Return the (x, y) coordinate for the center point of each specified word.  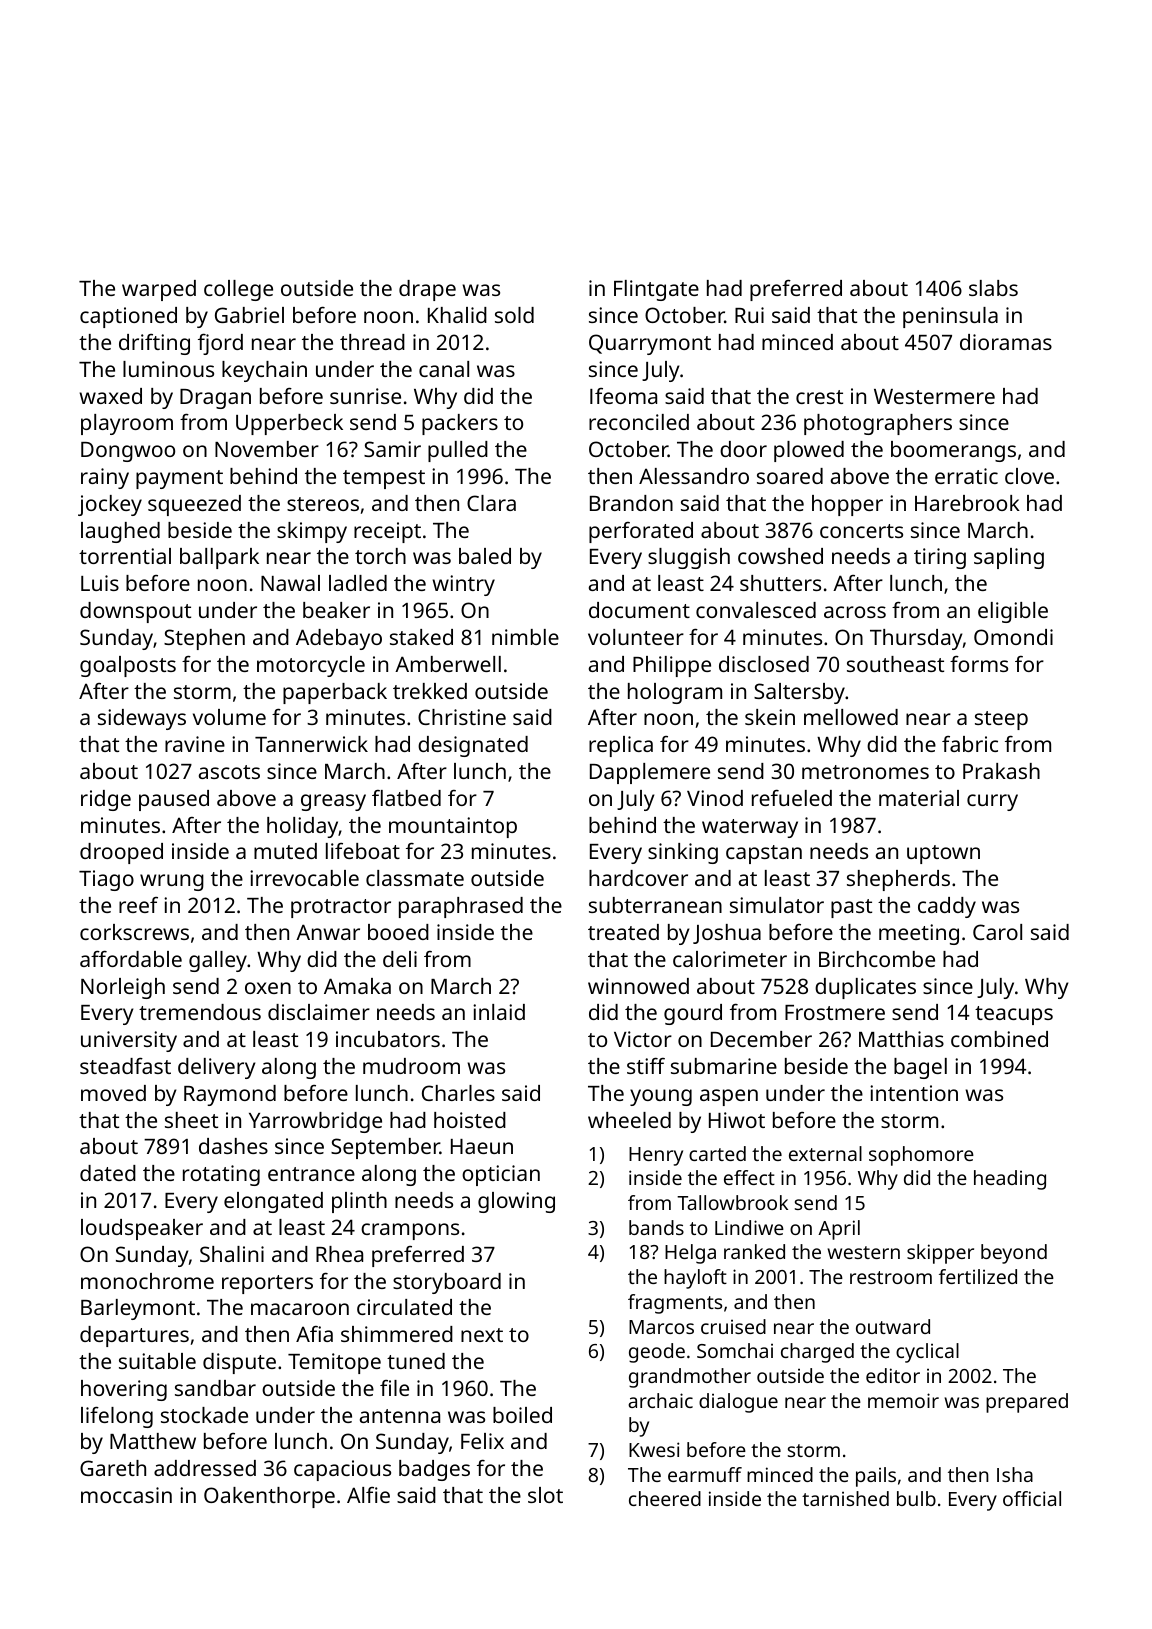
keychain (264, 371)
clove (1029, 476)
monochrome (147, 1281)
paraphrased (461, 907)
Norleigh (123, 988)
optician (501, 1175)
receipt (387, 532)
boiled (522, 1415)
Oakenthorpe (269, 1497)
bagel (920, 1068)
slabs (993, 288)
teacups (1014, 1015)
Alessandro (694, 476)
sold (514, 315)
